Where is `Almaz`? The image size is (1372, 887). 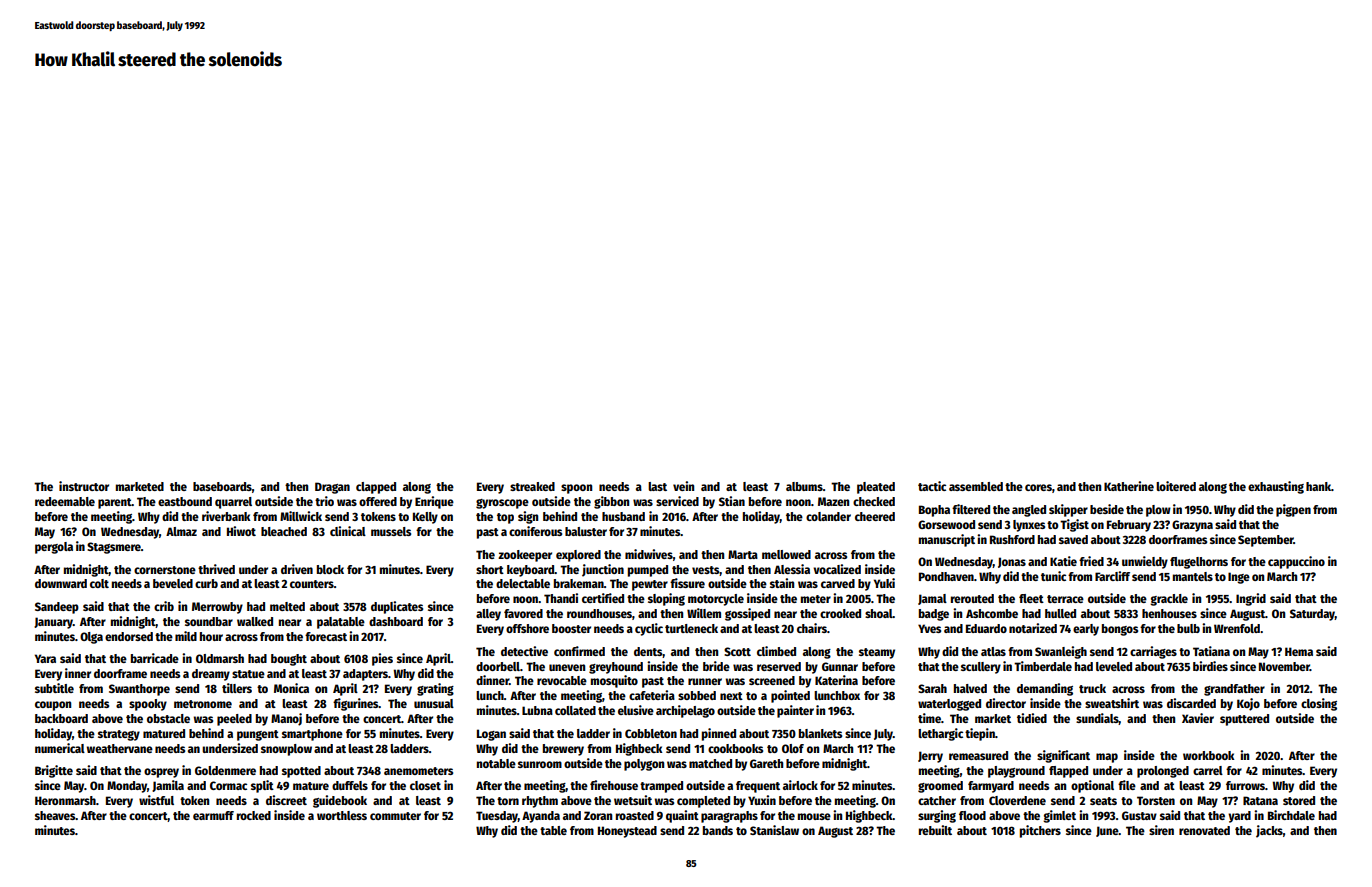 Almaz is located at coordinates (181, 531).
